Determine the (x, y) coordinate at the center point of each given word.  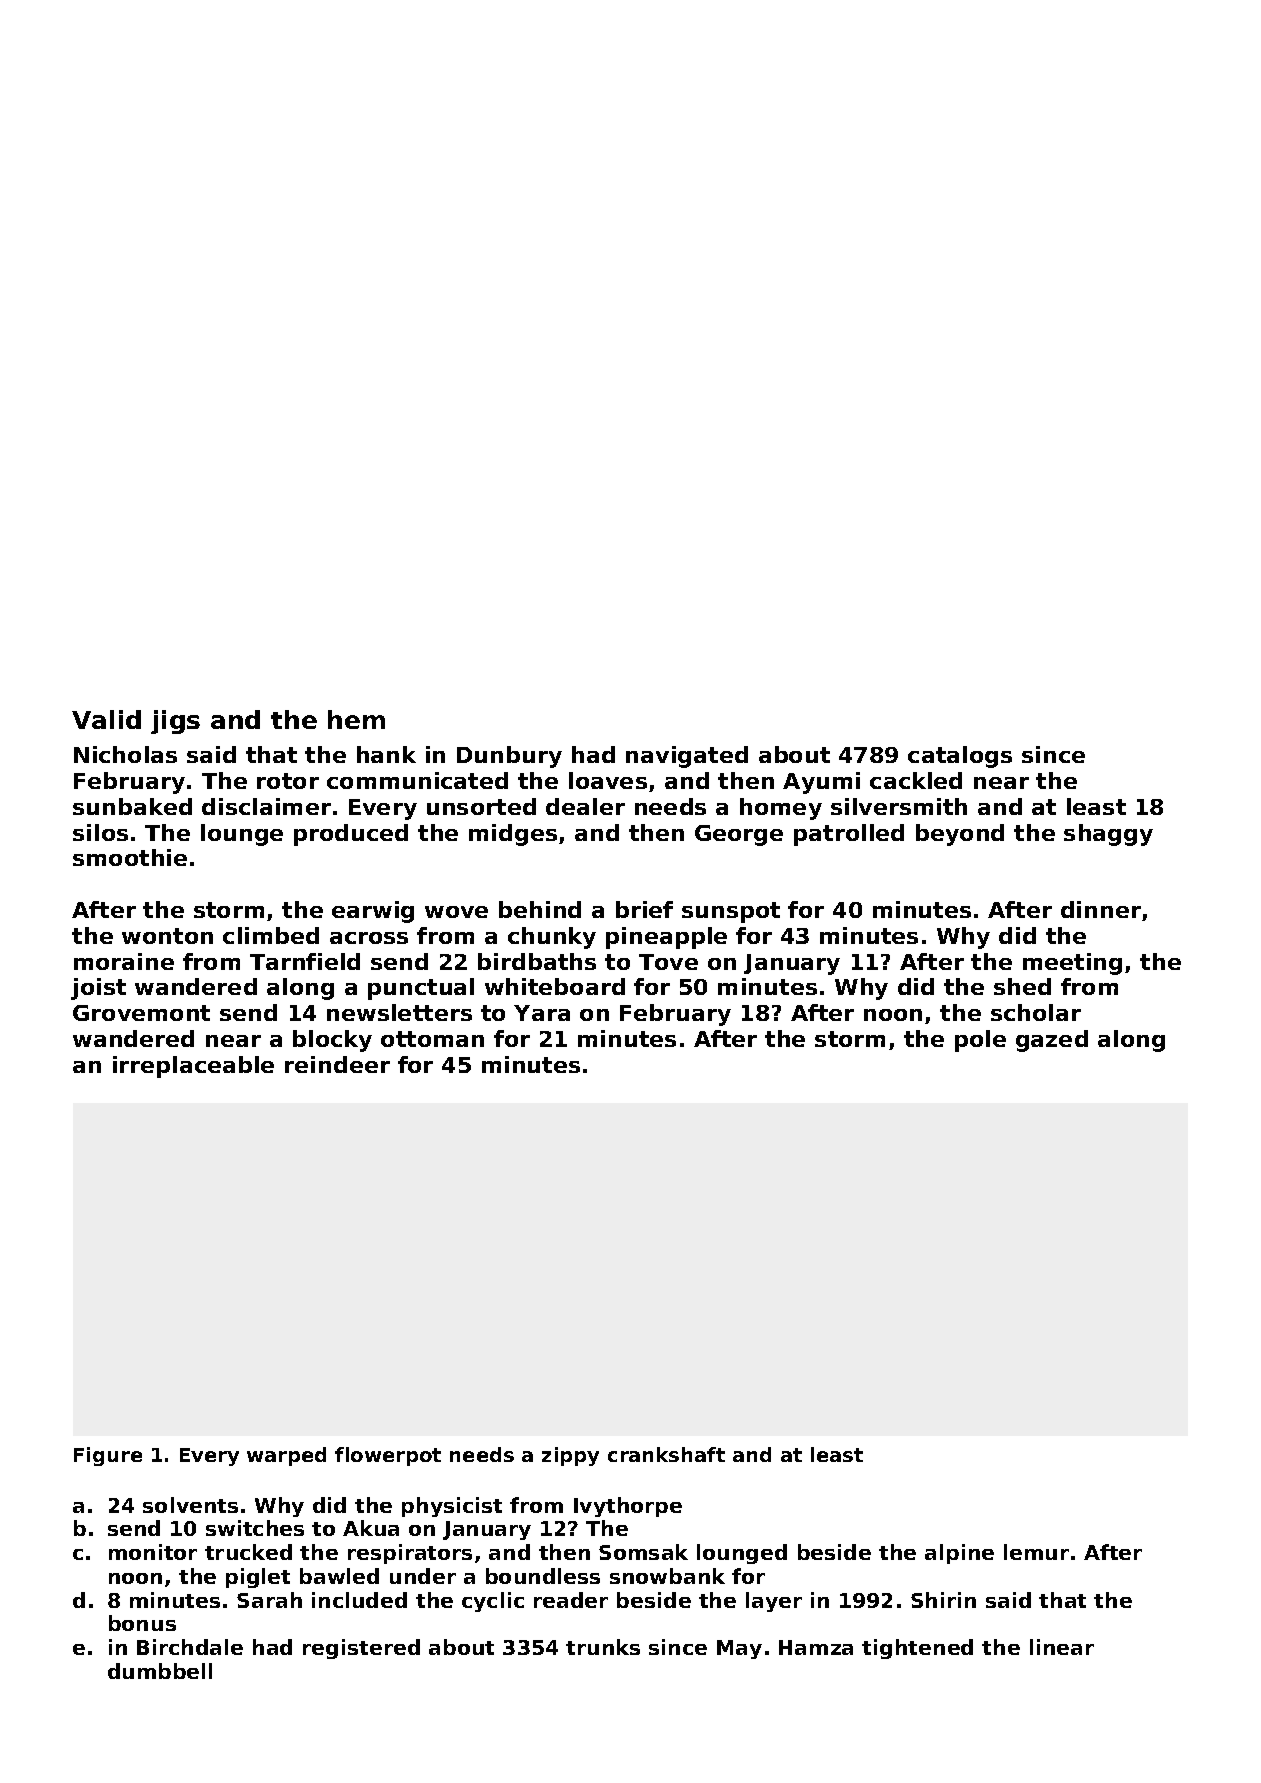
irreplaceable (193, 1067)
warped (286, 1456)
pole (980, 1041)
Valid (106, 719)
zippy (570, 1456)
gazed (1052, 1041)
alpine (959, 1554)
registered (361, 1649)
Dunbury (509, 757)
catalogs (960, 757)
